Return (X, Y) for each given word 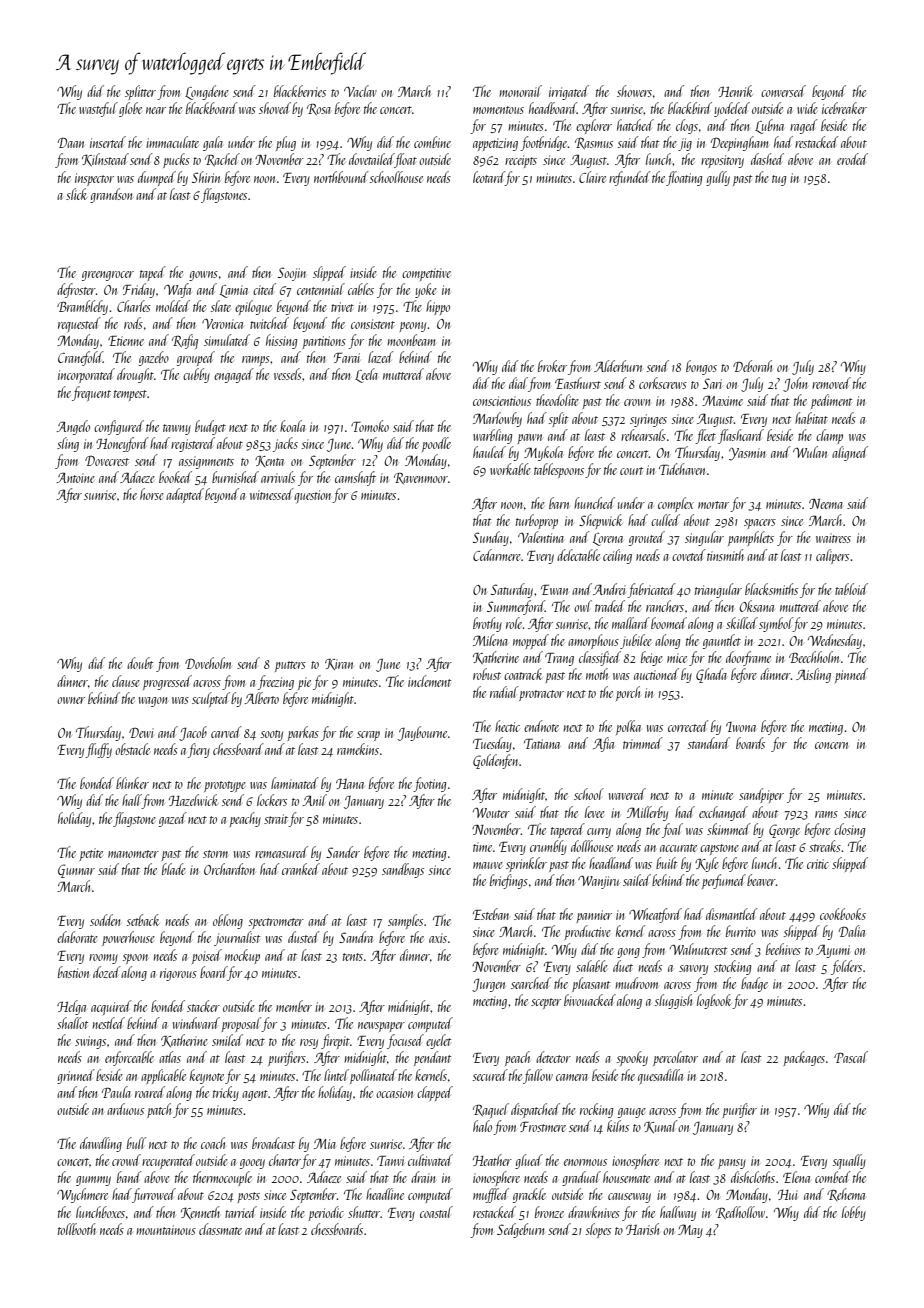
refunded (630, 178)
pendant (432, 1058)
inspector (94, 179)
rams (826, 814)
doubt (140, 663)
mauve (488, 865)
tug (779, 180)
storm (215, 854)
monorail (520, 91)
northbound (341, 177)
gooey (252, 1164)
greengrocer (108, 276)
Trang (559, 659)
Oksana (756, 606)
